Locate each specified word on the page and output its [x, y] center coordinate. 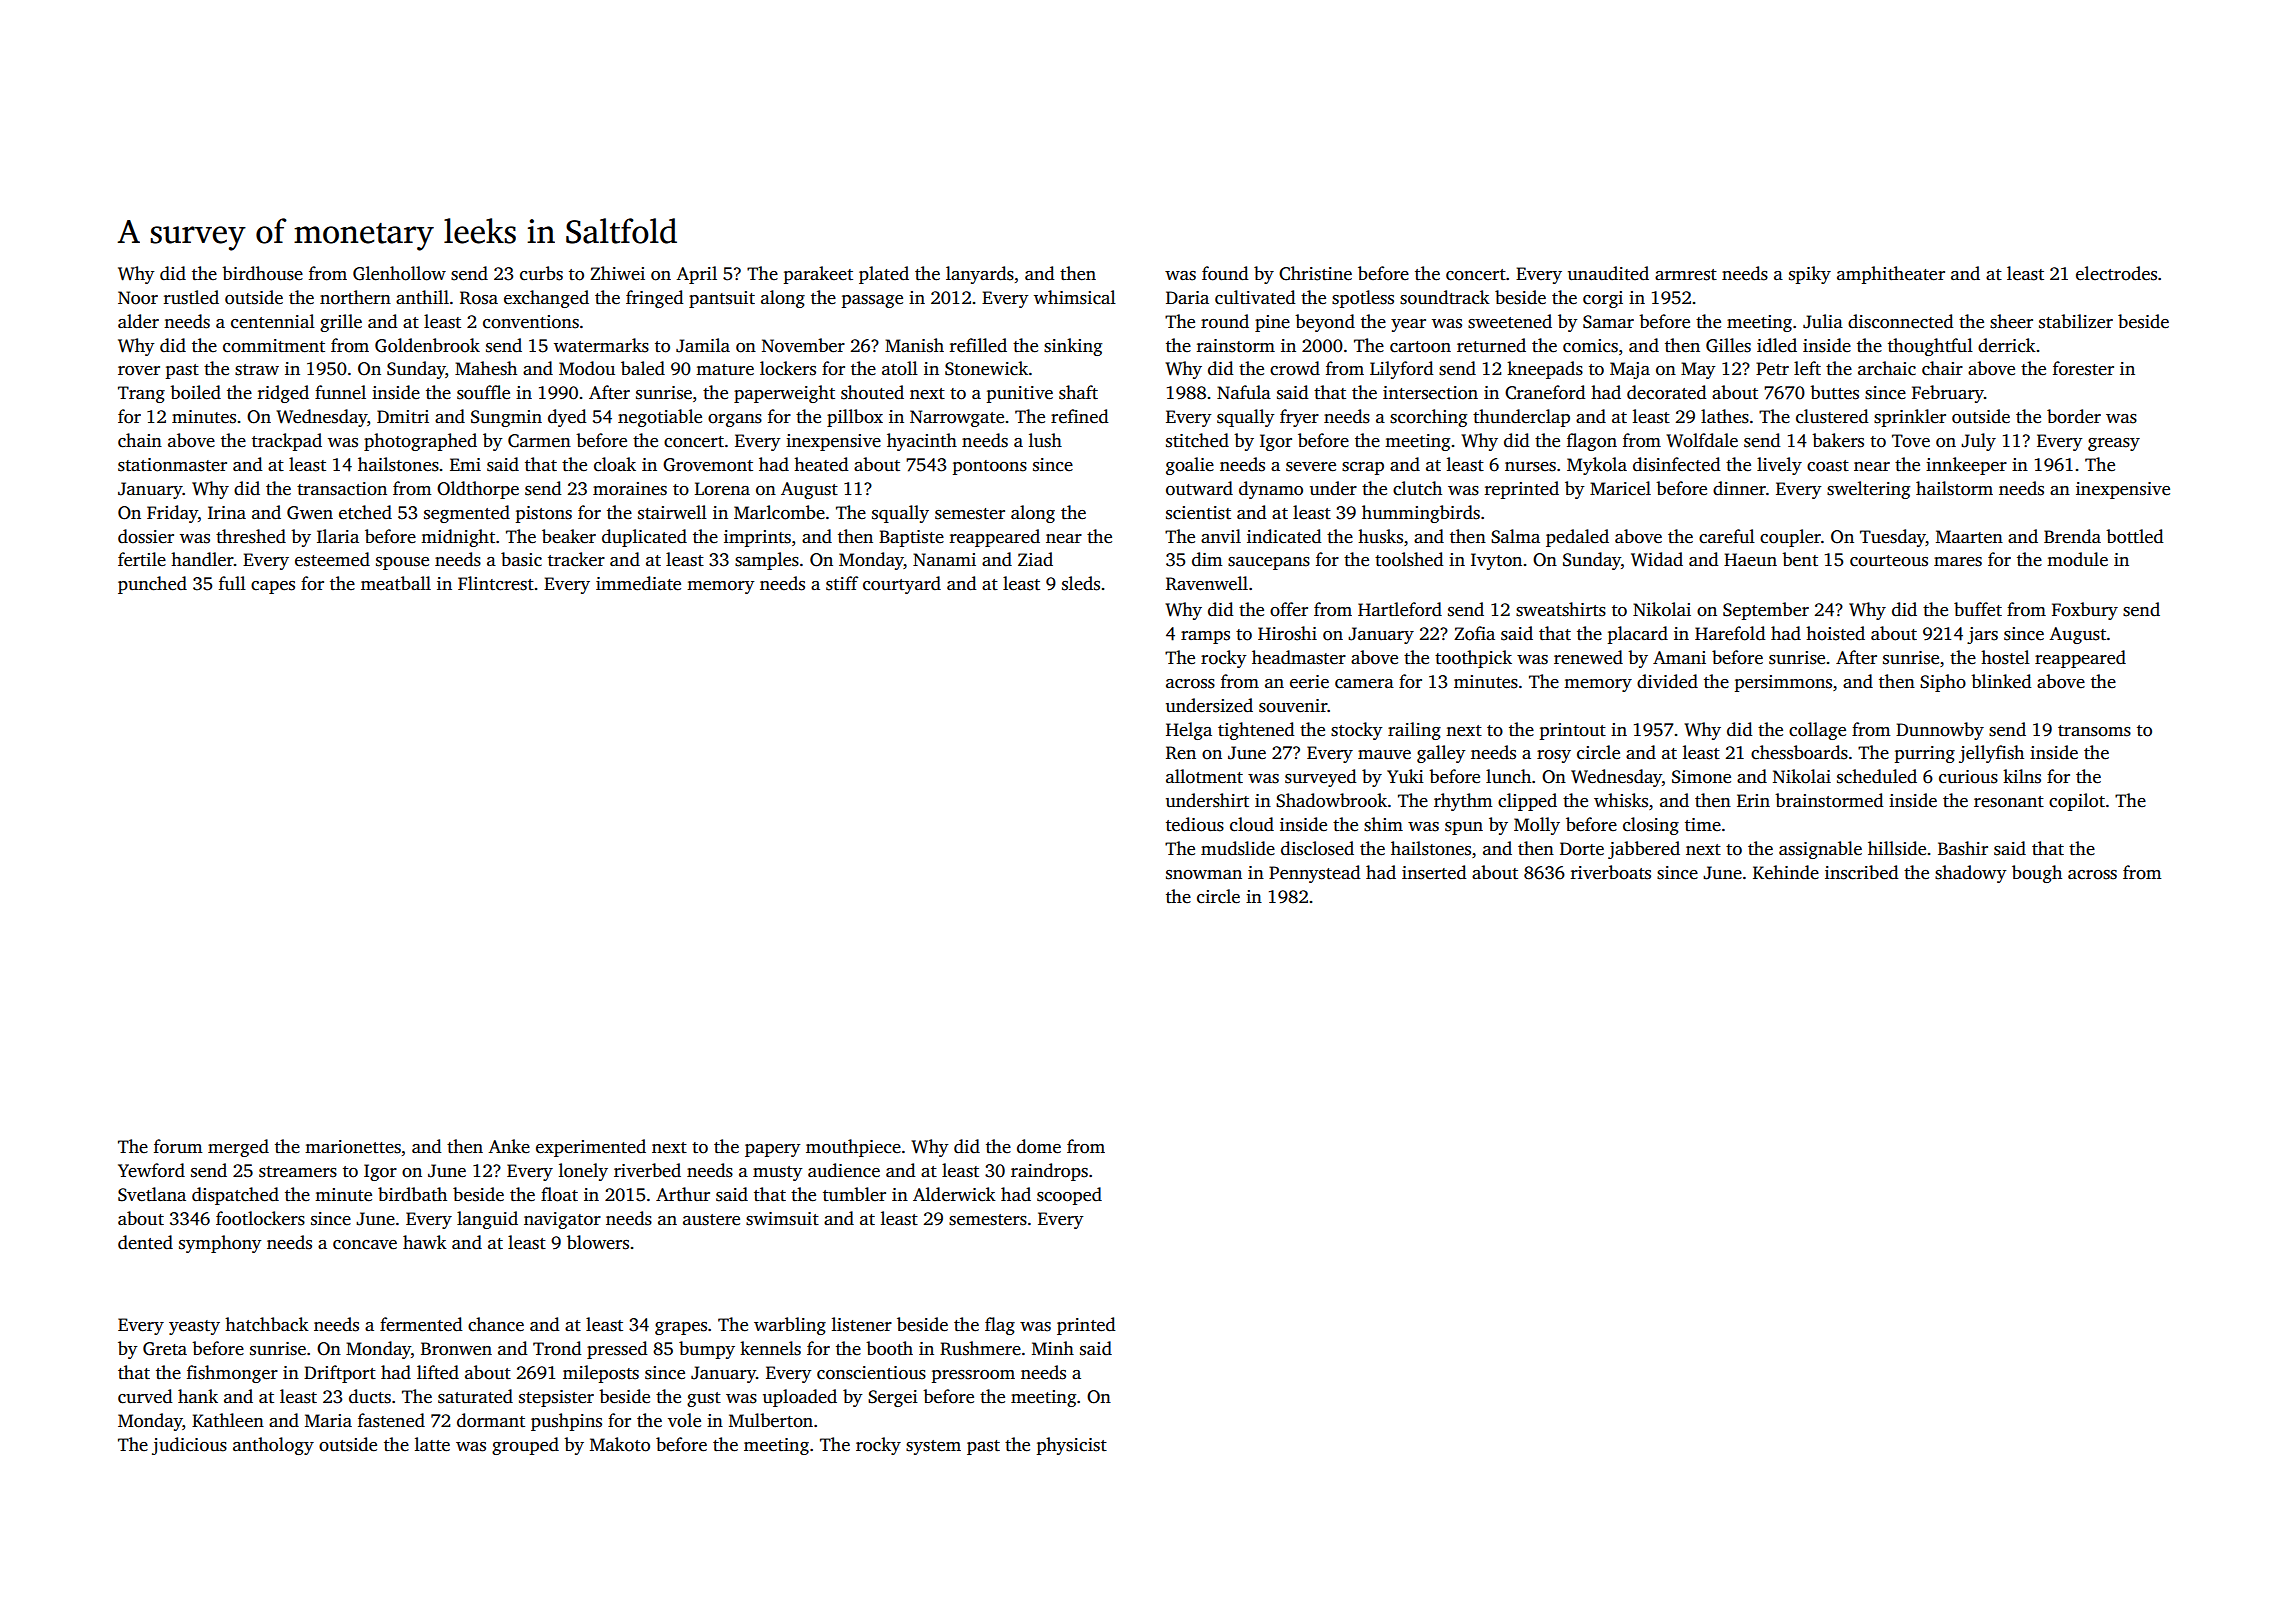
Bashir [1963, 848]
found [1225, 273]
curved [145, 1396]
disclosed [1317, 848]
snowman [1204, 875]
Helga [1189, 731]
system [933, 1447]
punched [152, 585]
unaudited [1608, 273]
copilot [2077, 802]
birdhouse [262, 273]
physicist [1072, 1446]
